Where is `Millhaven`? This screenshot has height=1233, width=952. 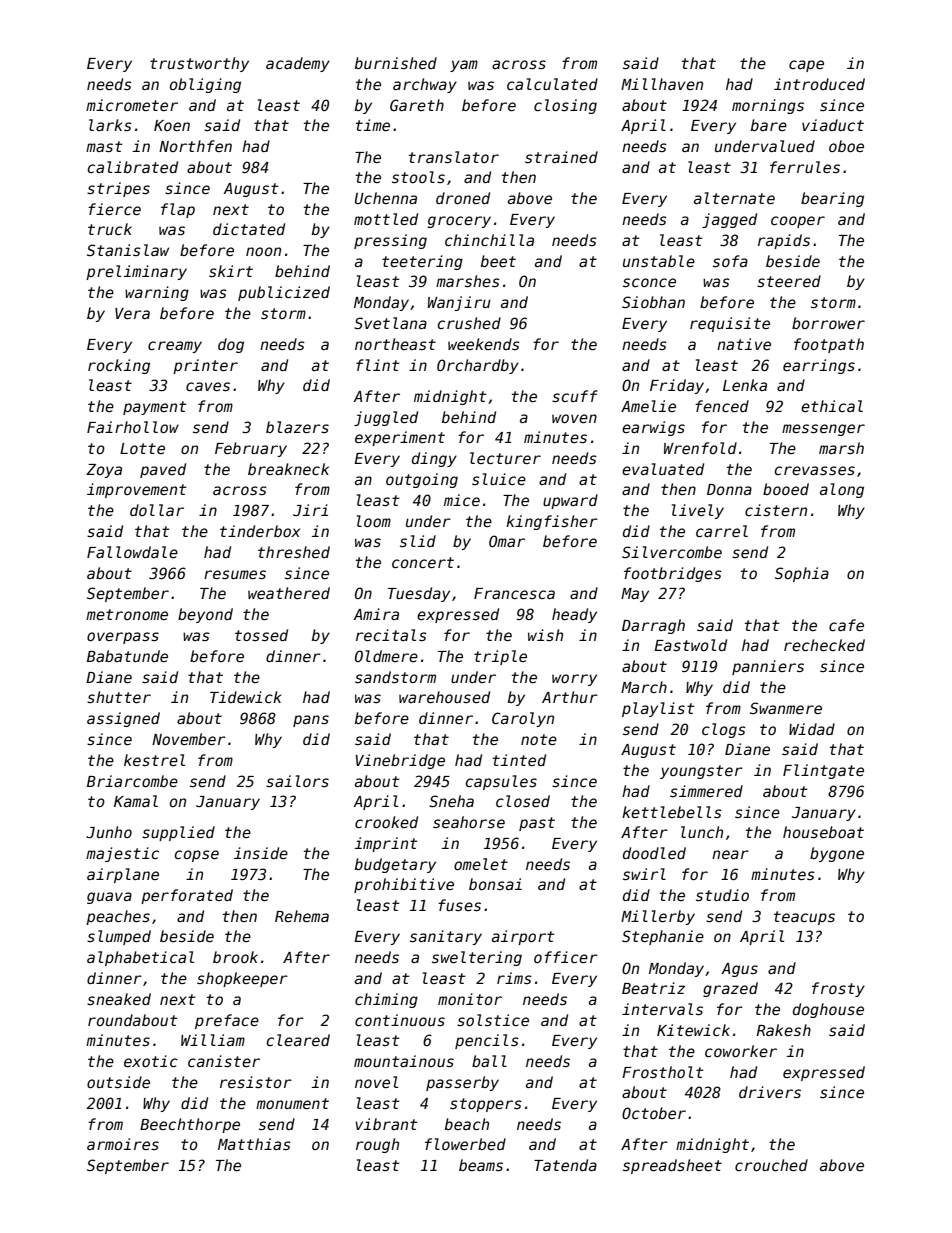
Millhaven is located at coordinates (662, 84).
